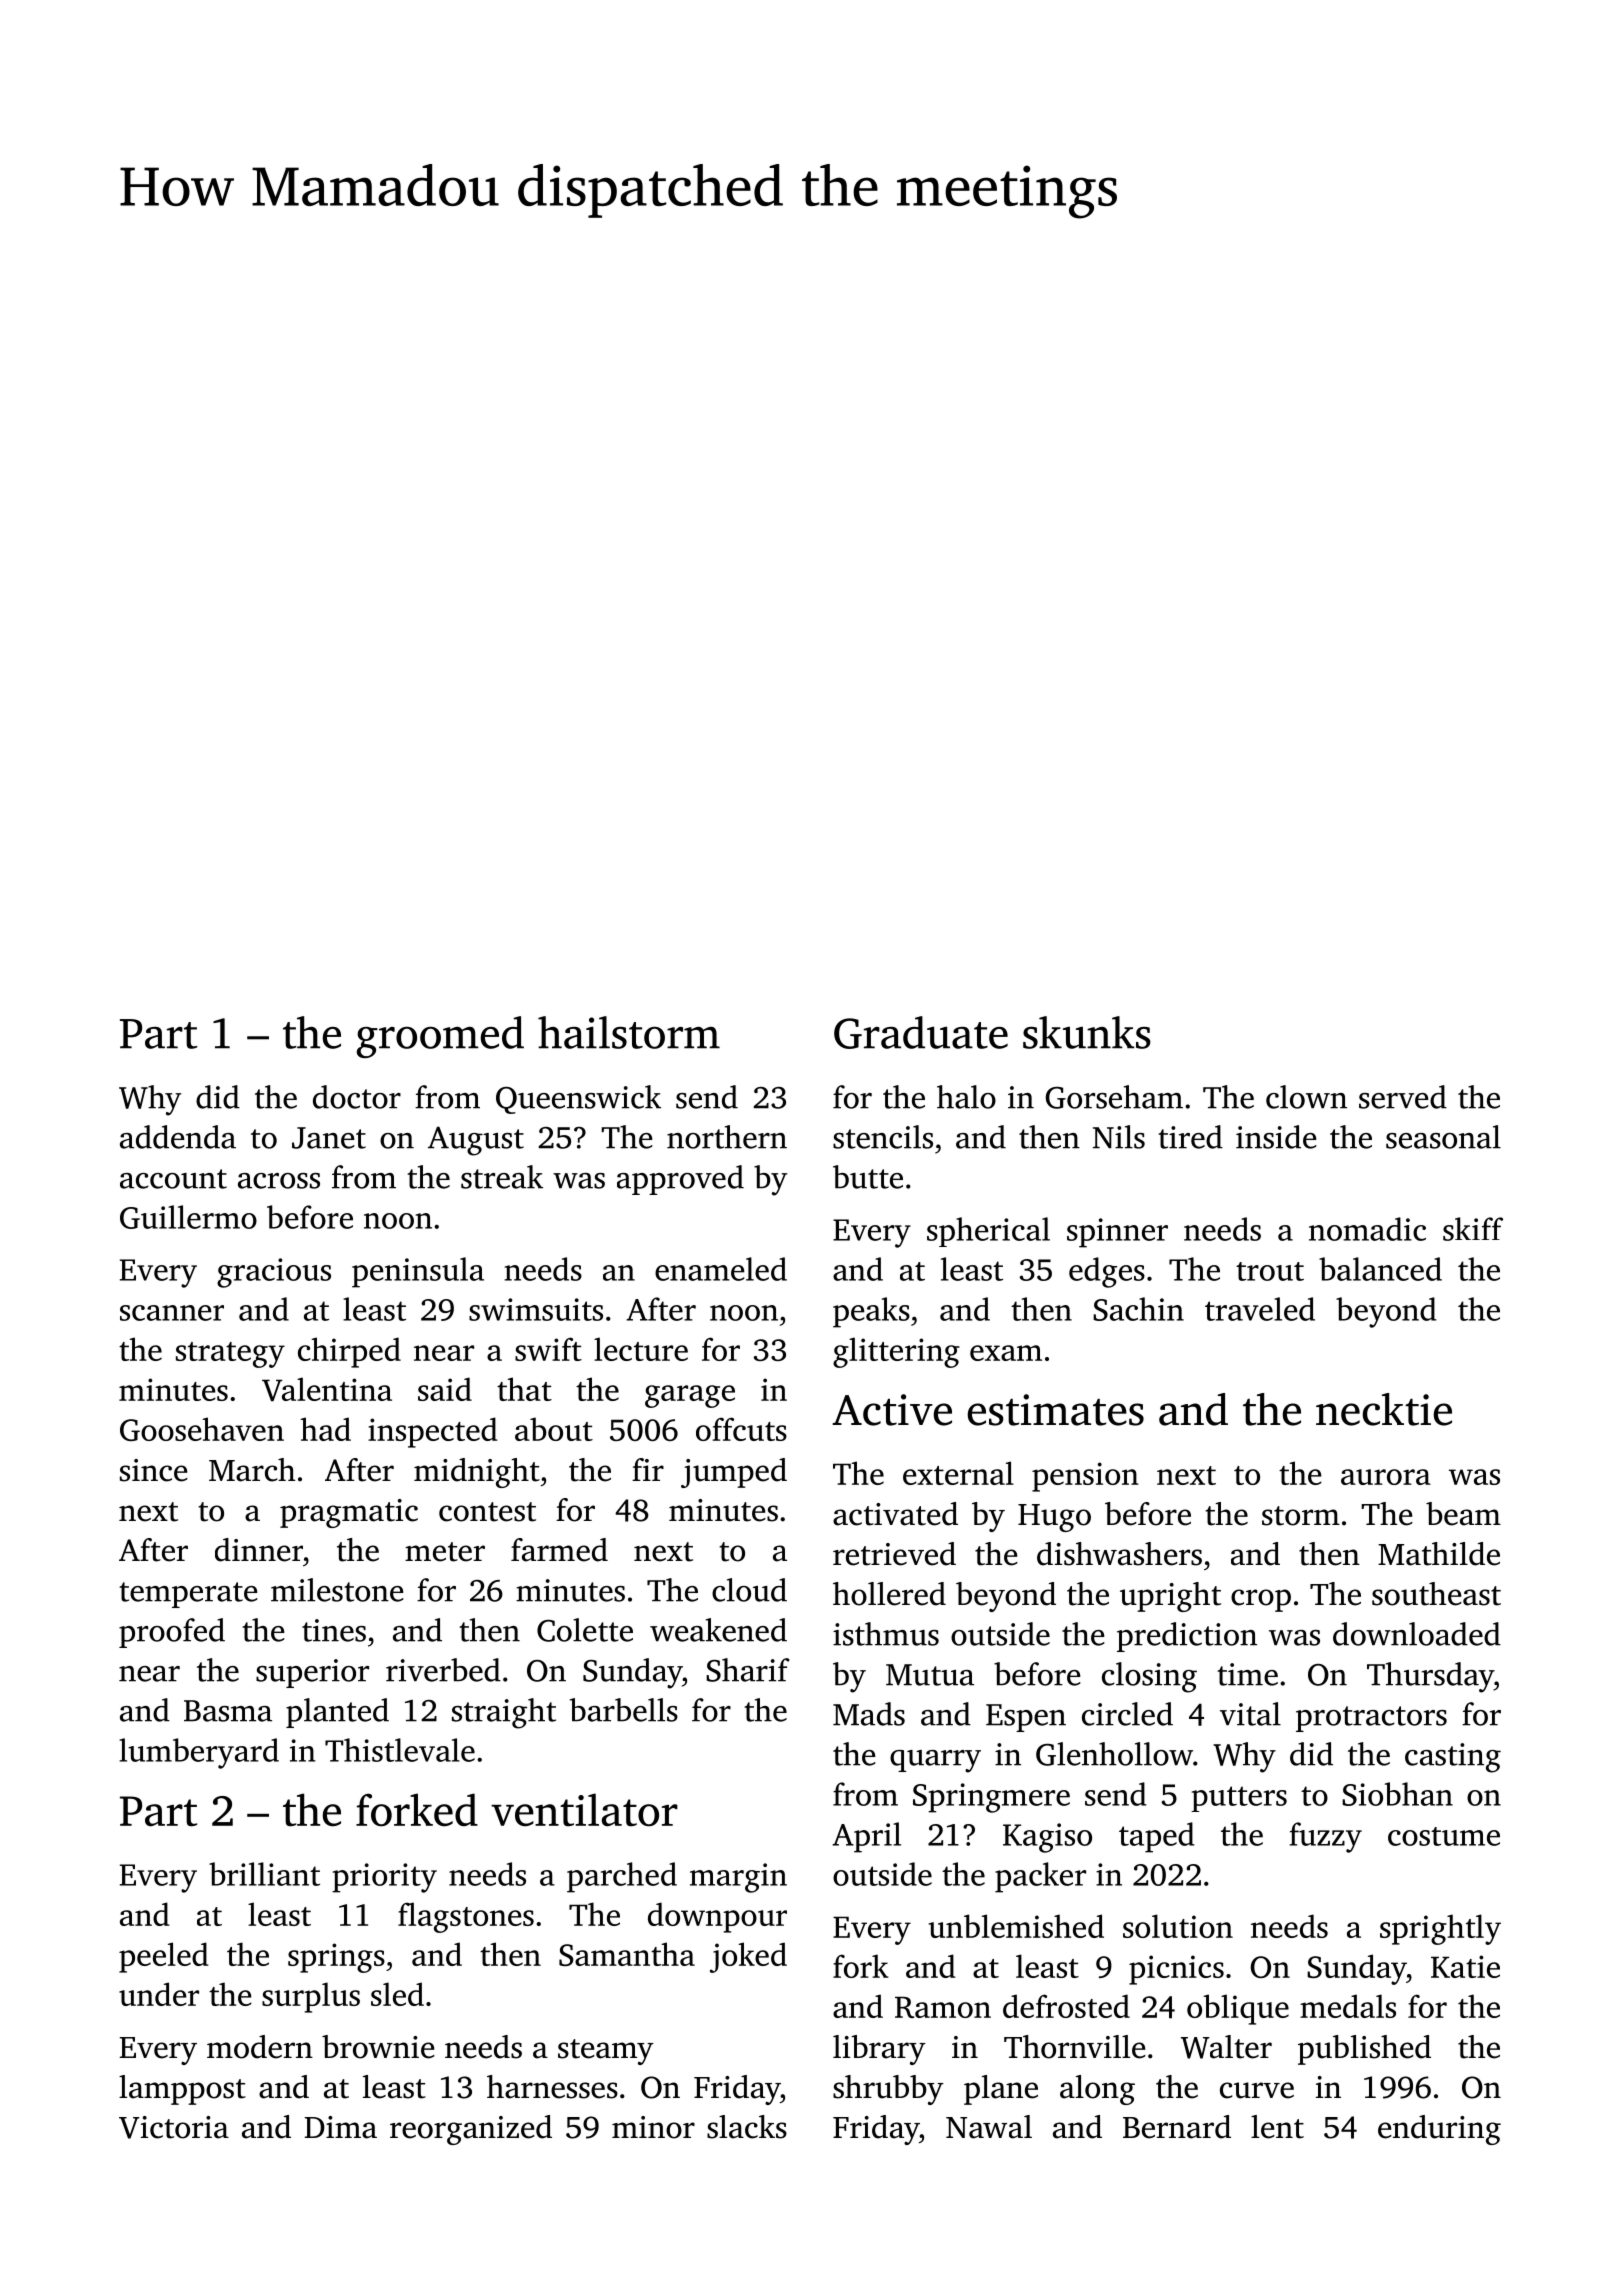  What do you see at coordinates (1040, 1877) in the document?
I see `packer` at bounding box center [1040, 1877].
